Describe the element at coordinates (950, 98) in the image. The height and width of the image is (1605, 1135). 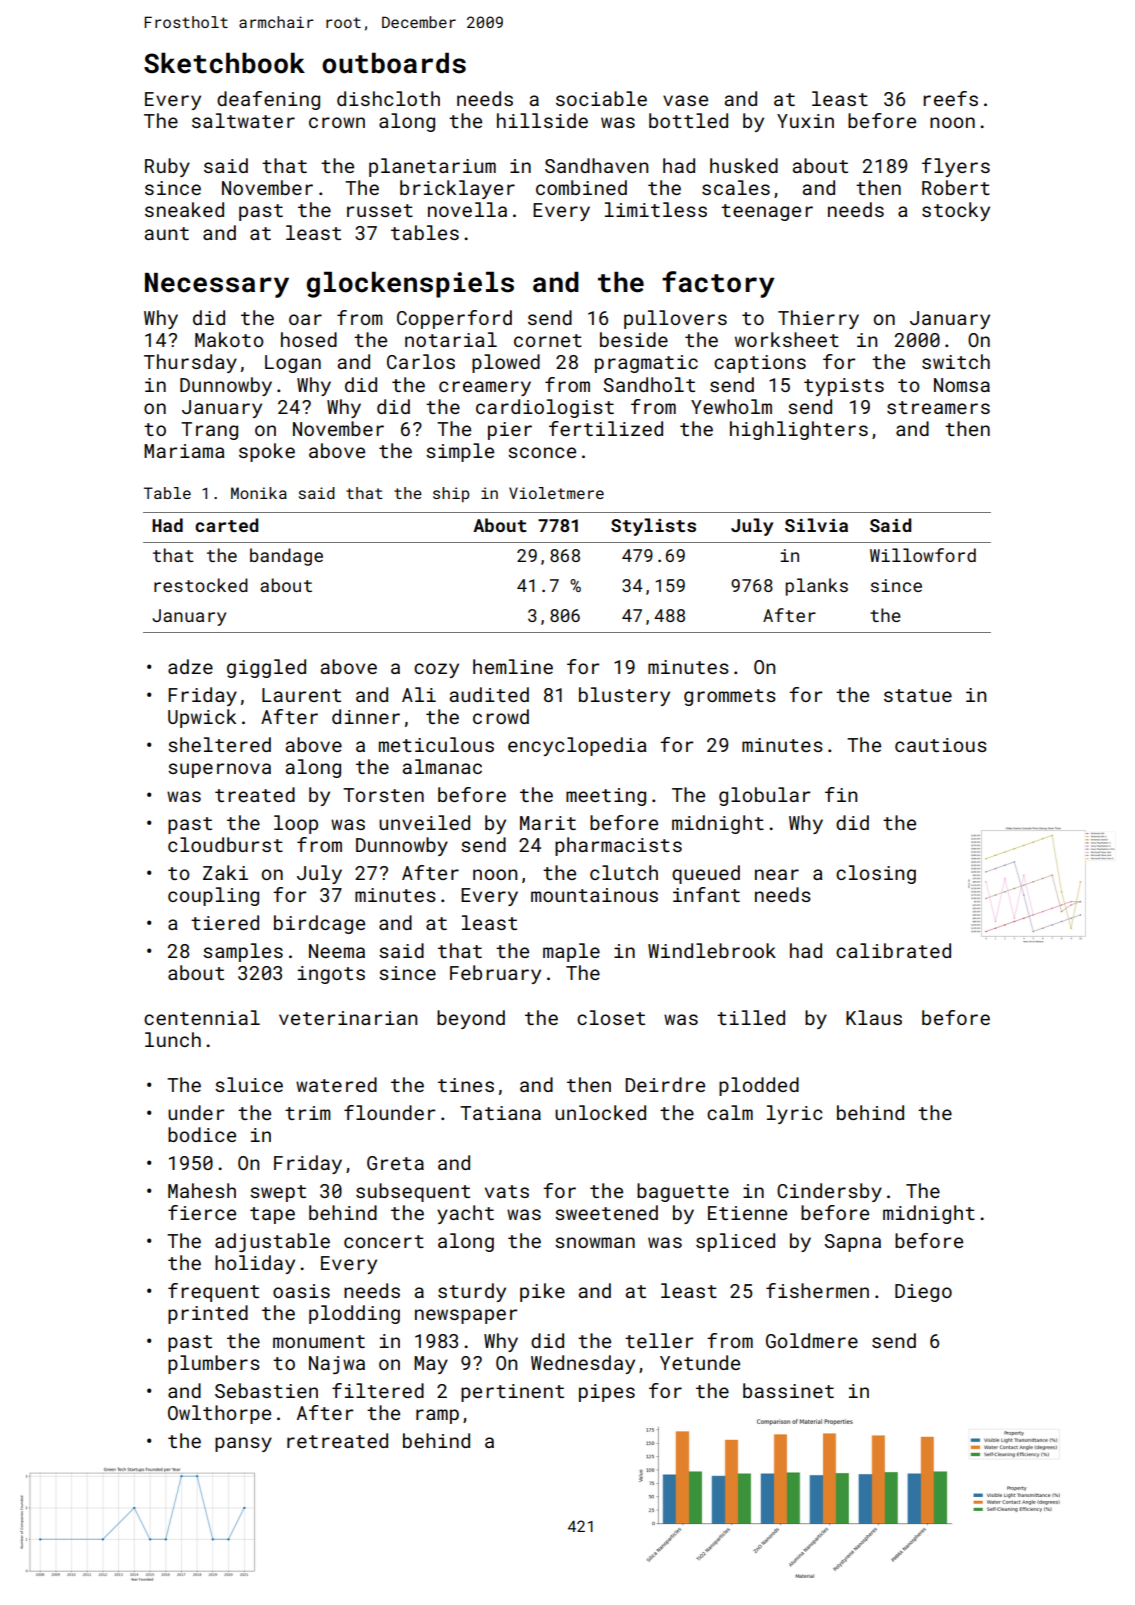
I see `reefs` at that location.
